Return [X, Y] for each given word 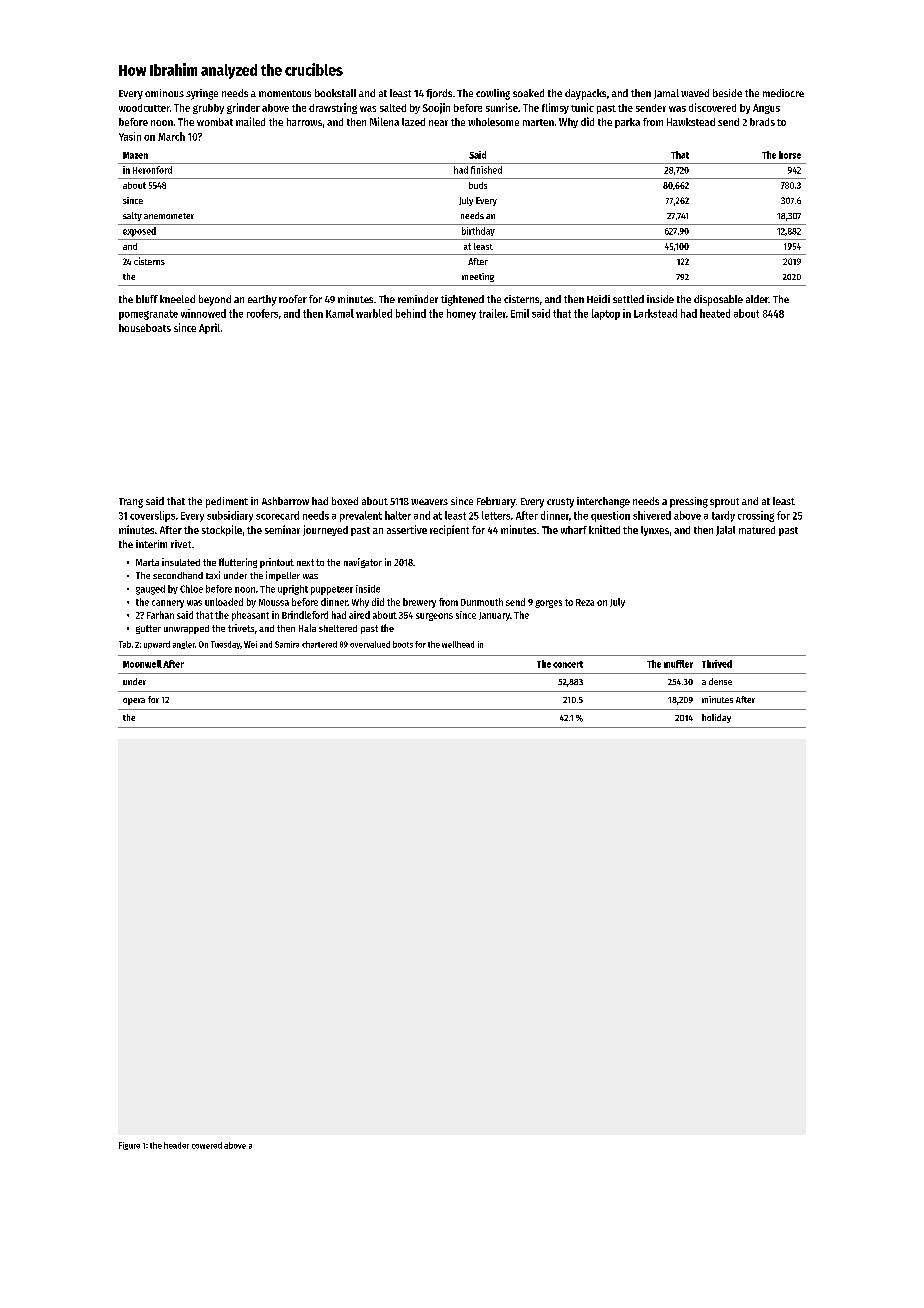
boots [403, 644]
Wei [250, 644]
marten [538, 122]
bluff [147, 299]
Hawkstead [691, 122]
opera [134, 701]
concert [568, 664]
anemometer [169, 216]
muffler [678, 664]
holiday [716, 718]
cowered [207, 1145]
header [176, 1145]
